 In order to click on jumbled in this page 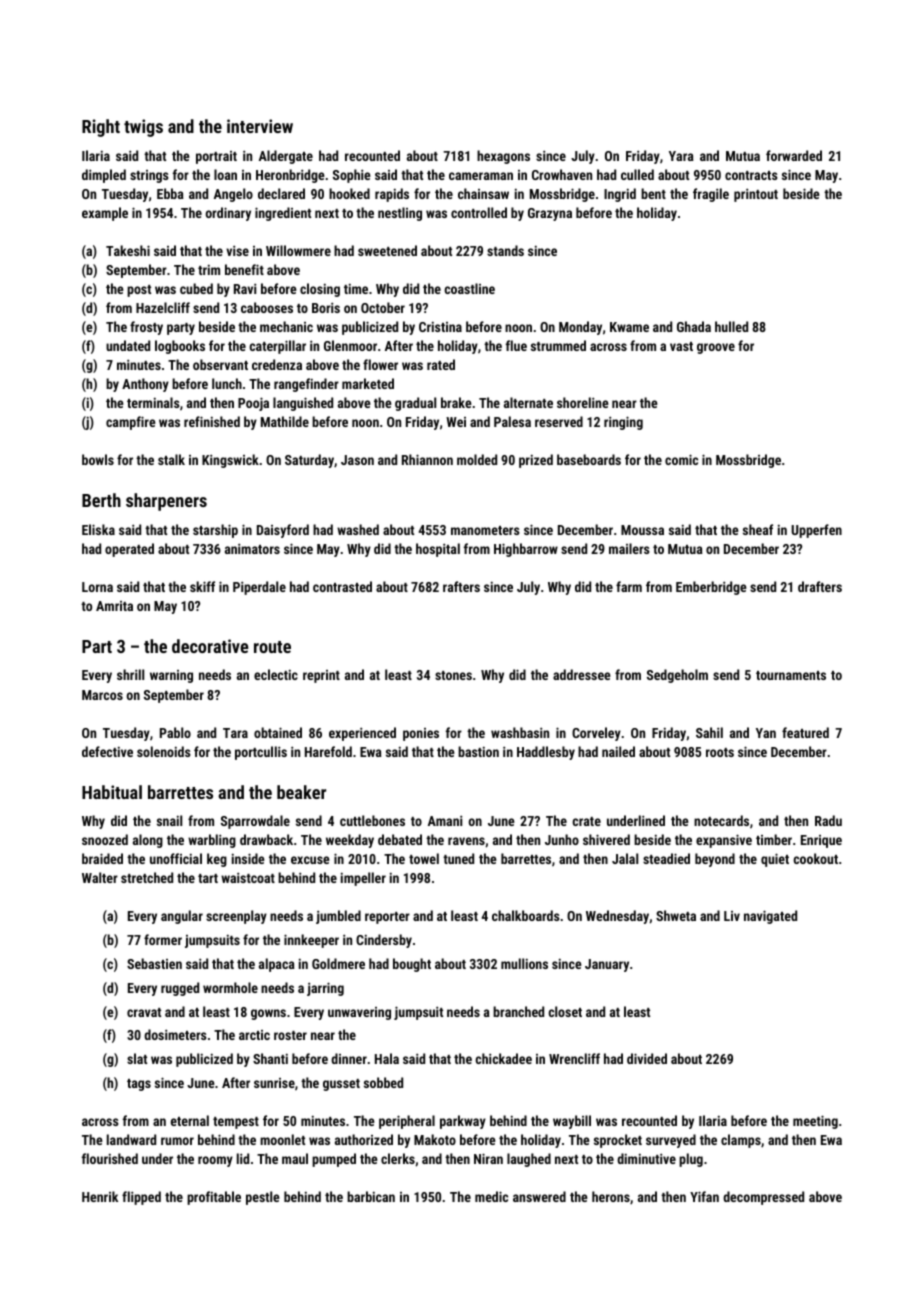, I will do `click(338, 917)`.
